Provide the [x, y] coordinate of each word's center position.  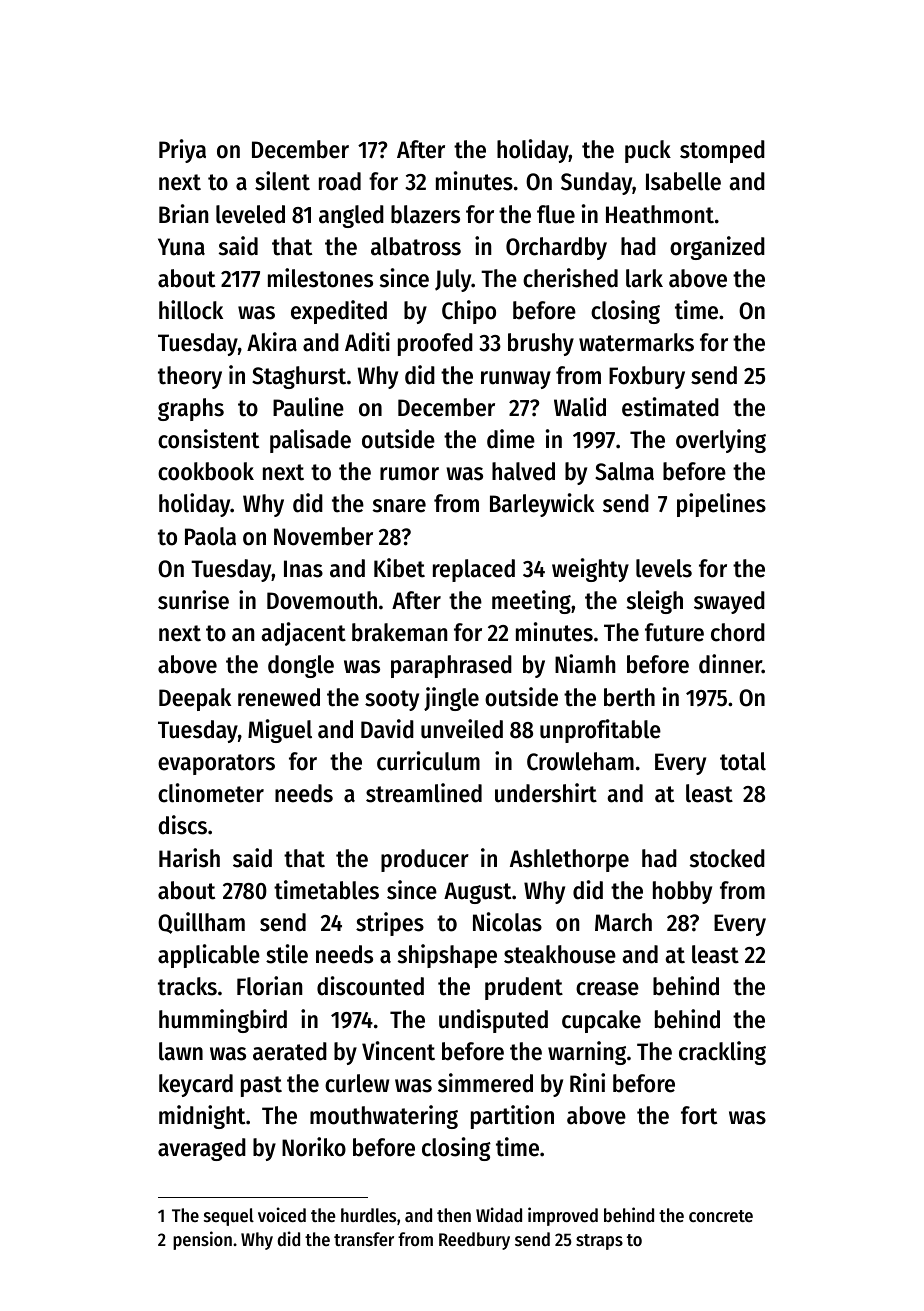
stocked [727, 858]
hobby [682, 892]
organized [717, 248]
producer [425, 860]
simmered [485, 1083]
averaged [202, 1149]
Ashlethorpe [569, 860]
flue [556, 214]
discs [182, 825]
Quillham [201, 923]
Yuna [181, 247]
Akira [272, 342]
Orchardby [556, 248]
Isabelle [683, 181]
